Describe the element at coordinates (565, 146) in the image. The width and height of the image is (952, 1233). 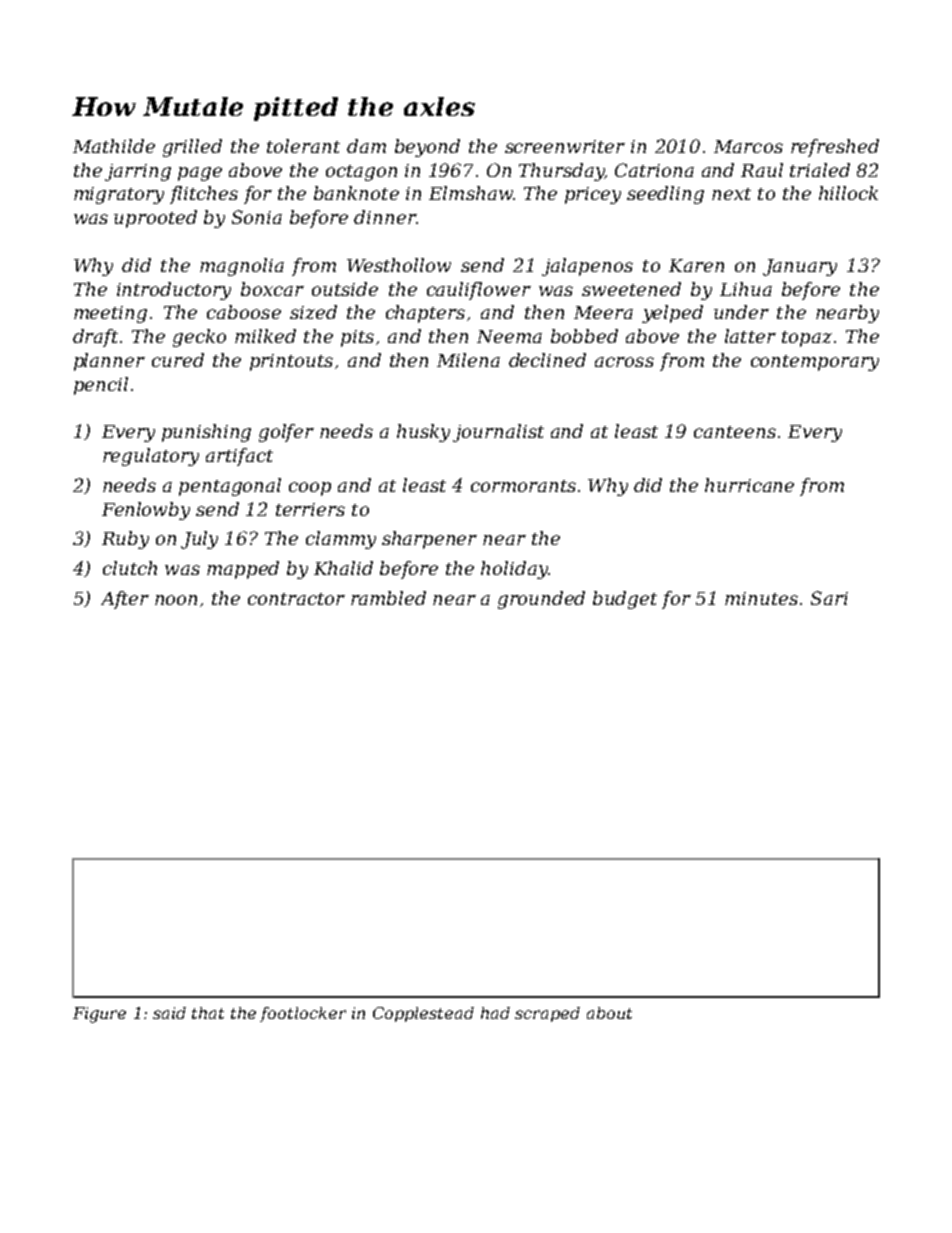
I see `screenwriter` at that location.
